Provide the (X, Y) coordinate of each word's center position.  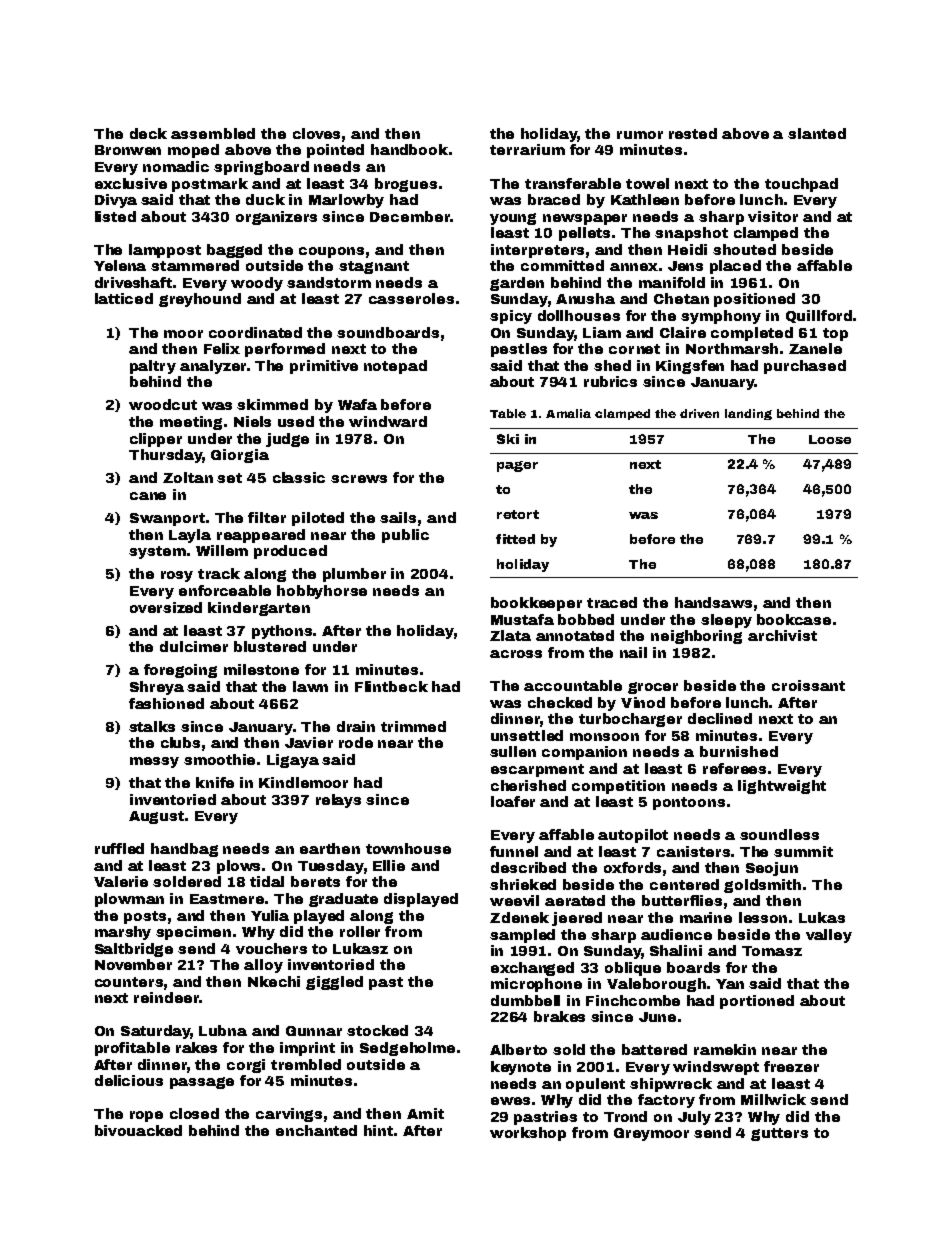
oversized (166, 607)
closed (194, 1113)
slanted (817, 133)
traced (612, 602)
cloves (316, 133)
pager (517, 466)
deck (148, 133)
